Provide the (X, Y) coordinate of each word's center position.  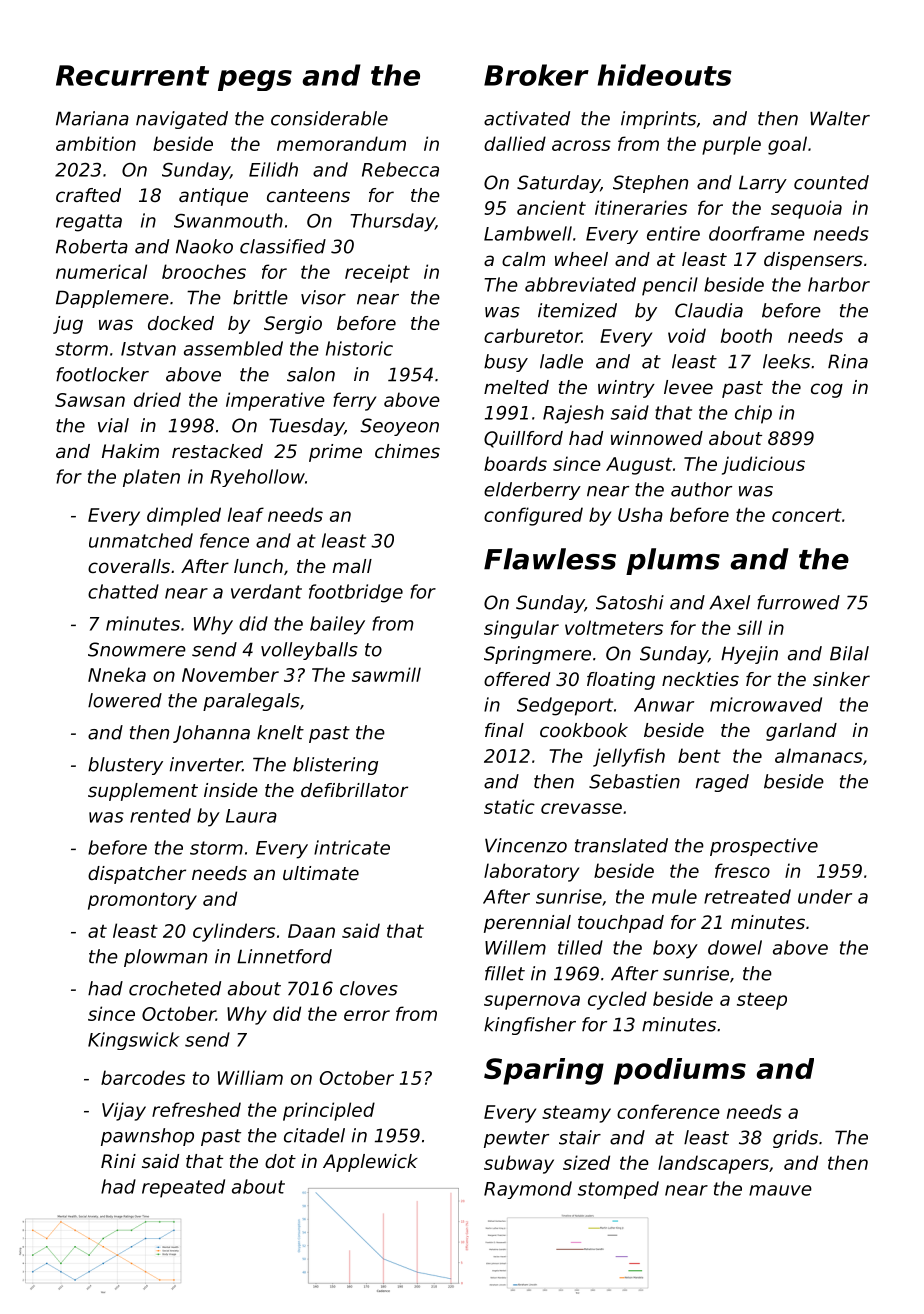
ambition (96, 143)
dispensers (813, 261)
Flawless (550, 559)
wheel (581, 259)
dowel (735, 947)
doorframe (757, 233)
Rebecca (400, 169)
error (367, 1015)
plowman (165, 958)
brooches (204, 271)
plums (673, 561)
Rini (118, 1161)
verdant (266, 591)
